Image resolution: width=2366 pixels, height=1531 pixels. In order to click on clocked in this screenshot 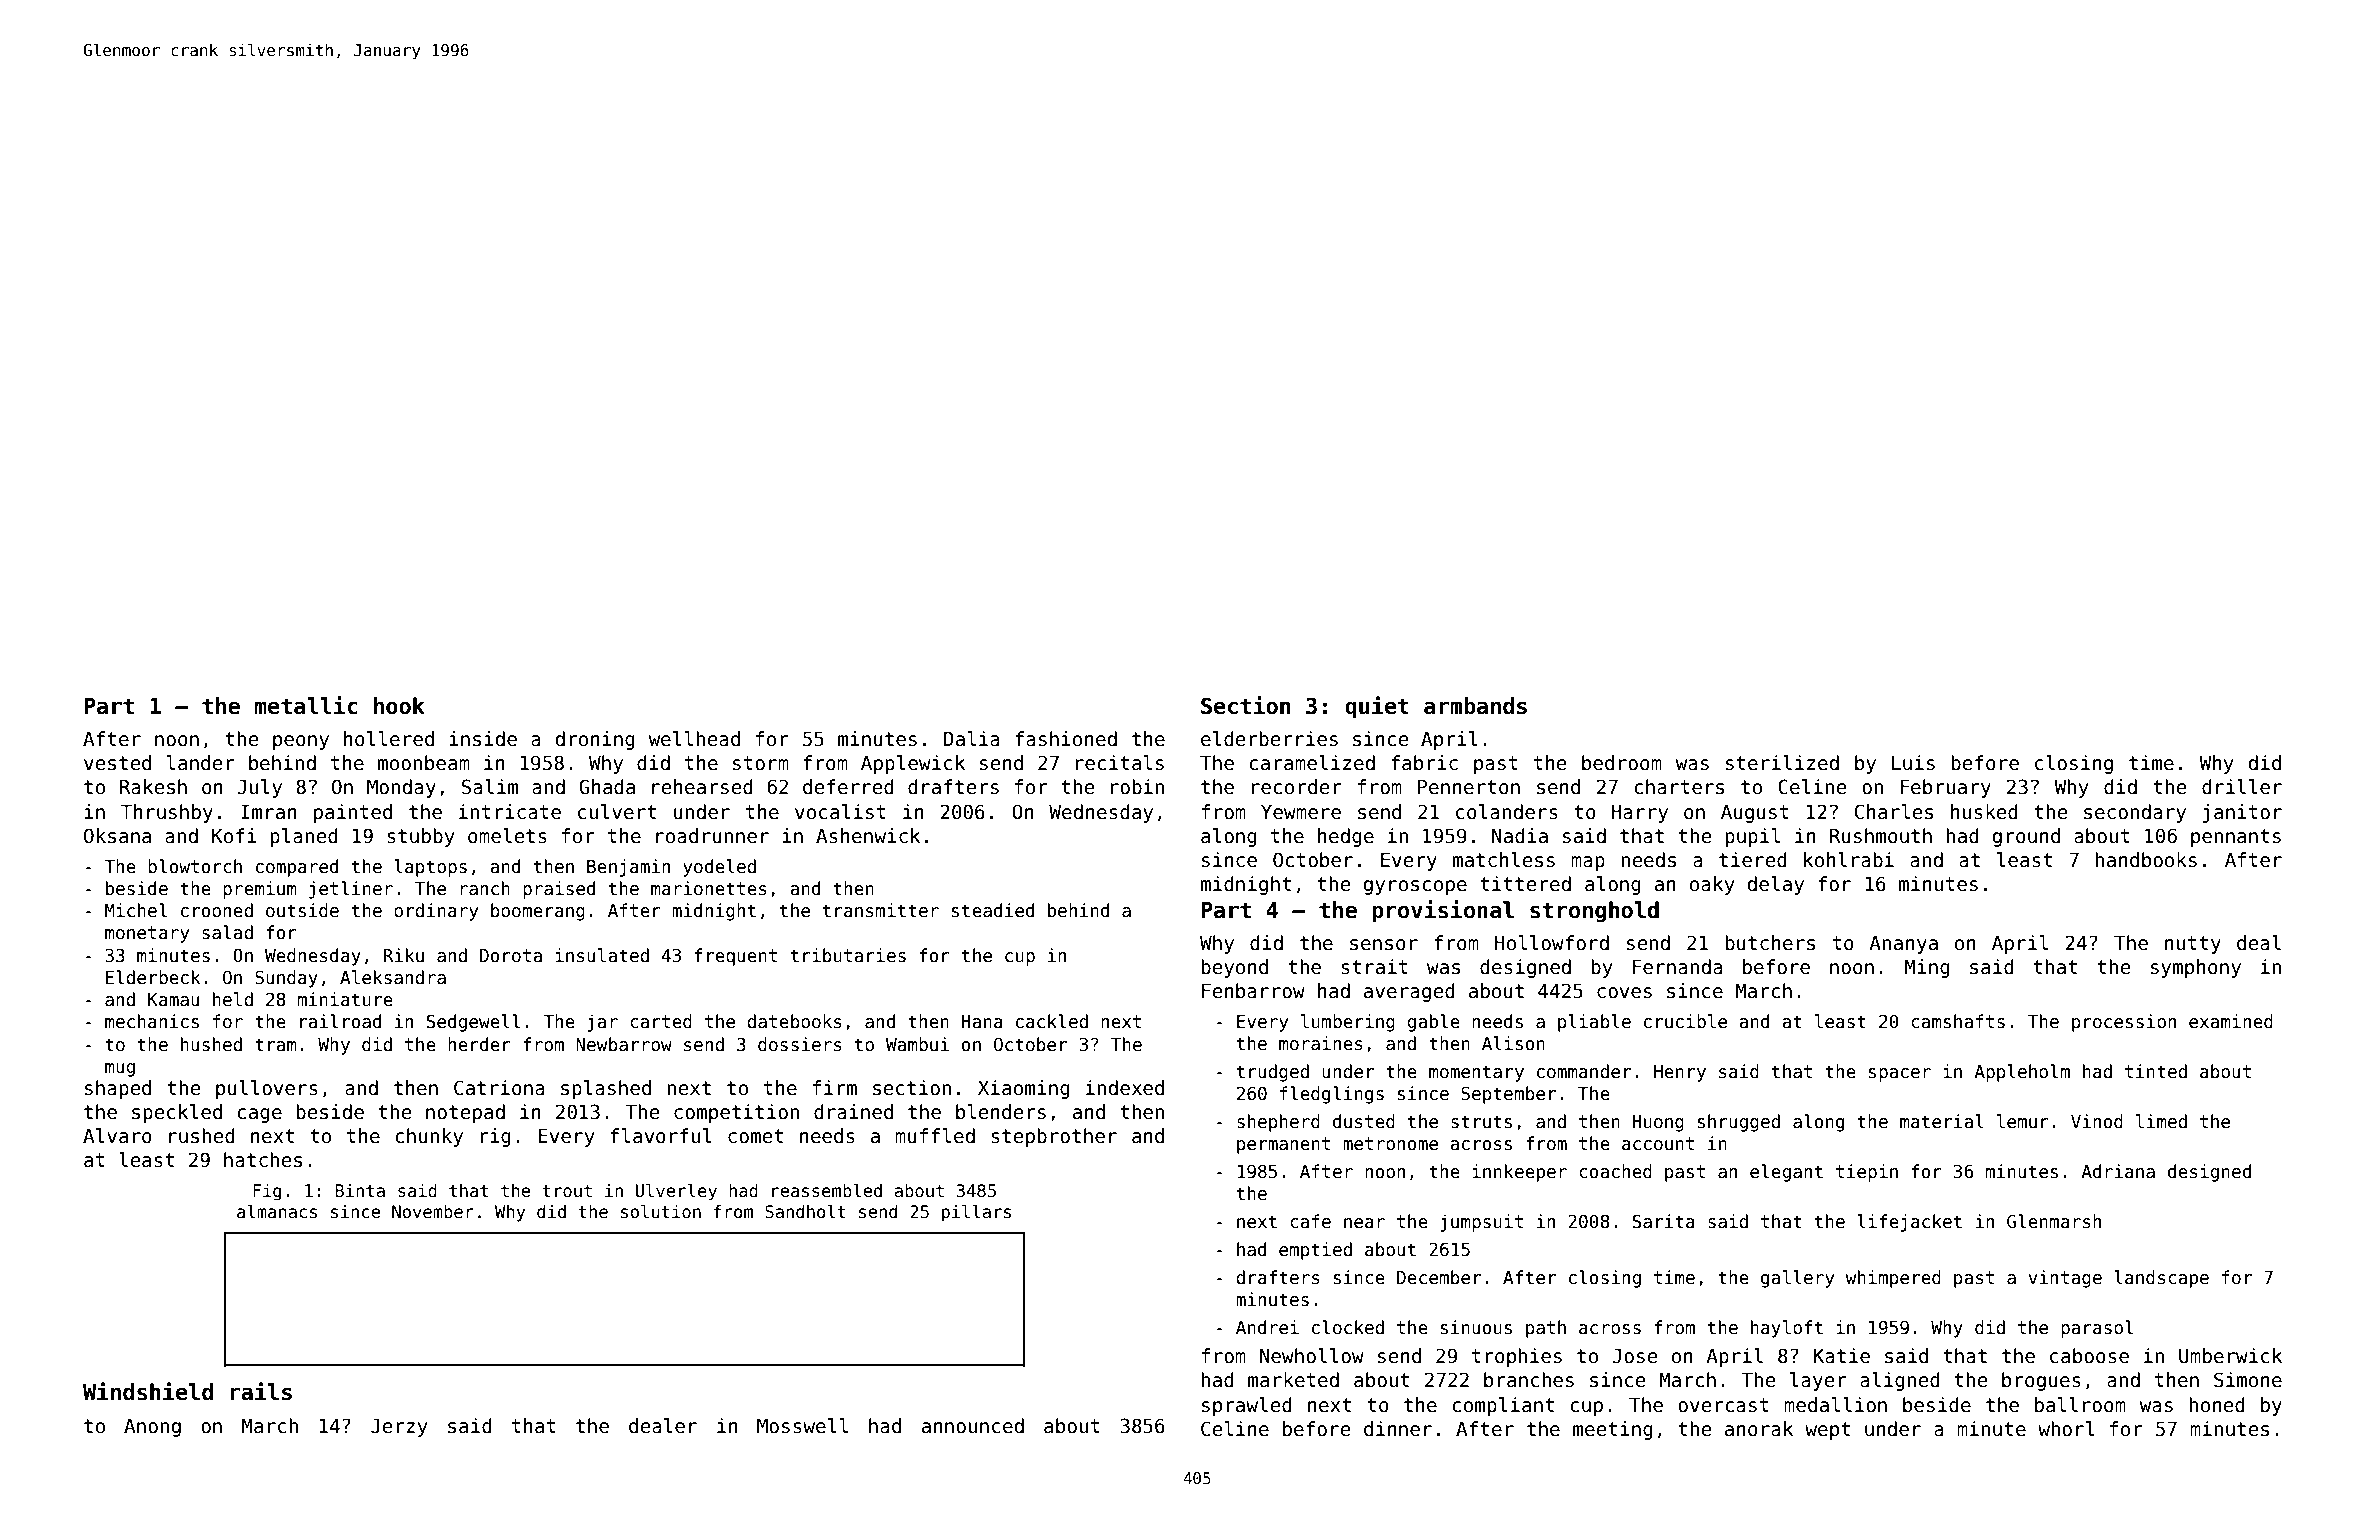, I will do `click(1348, 1327)`.
